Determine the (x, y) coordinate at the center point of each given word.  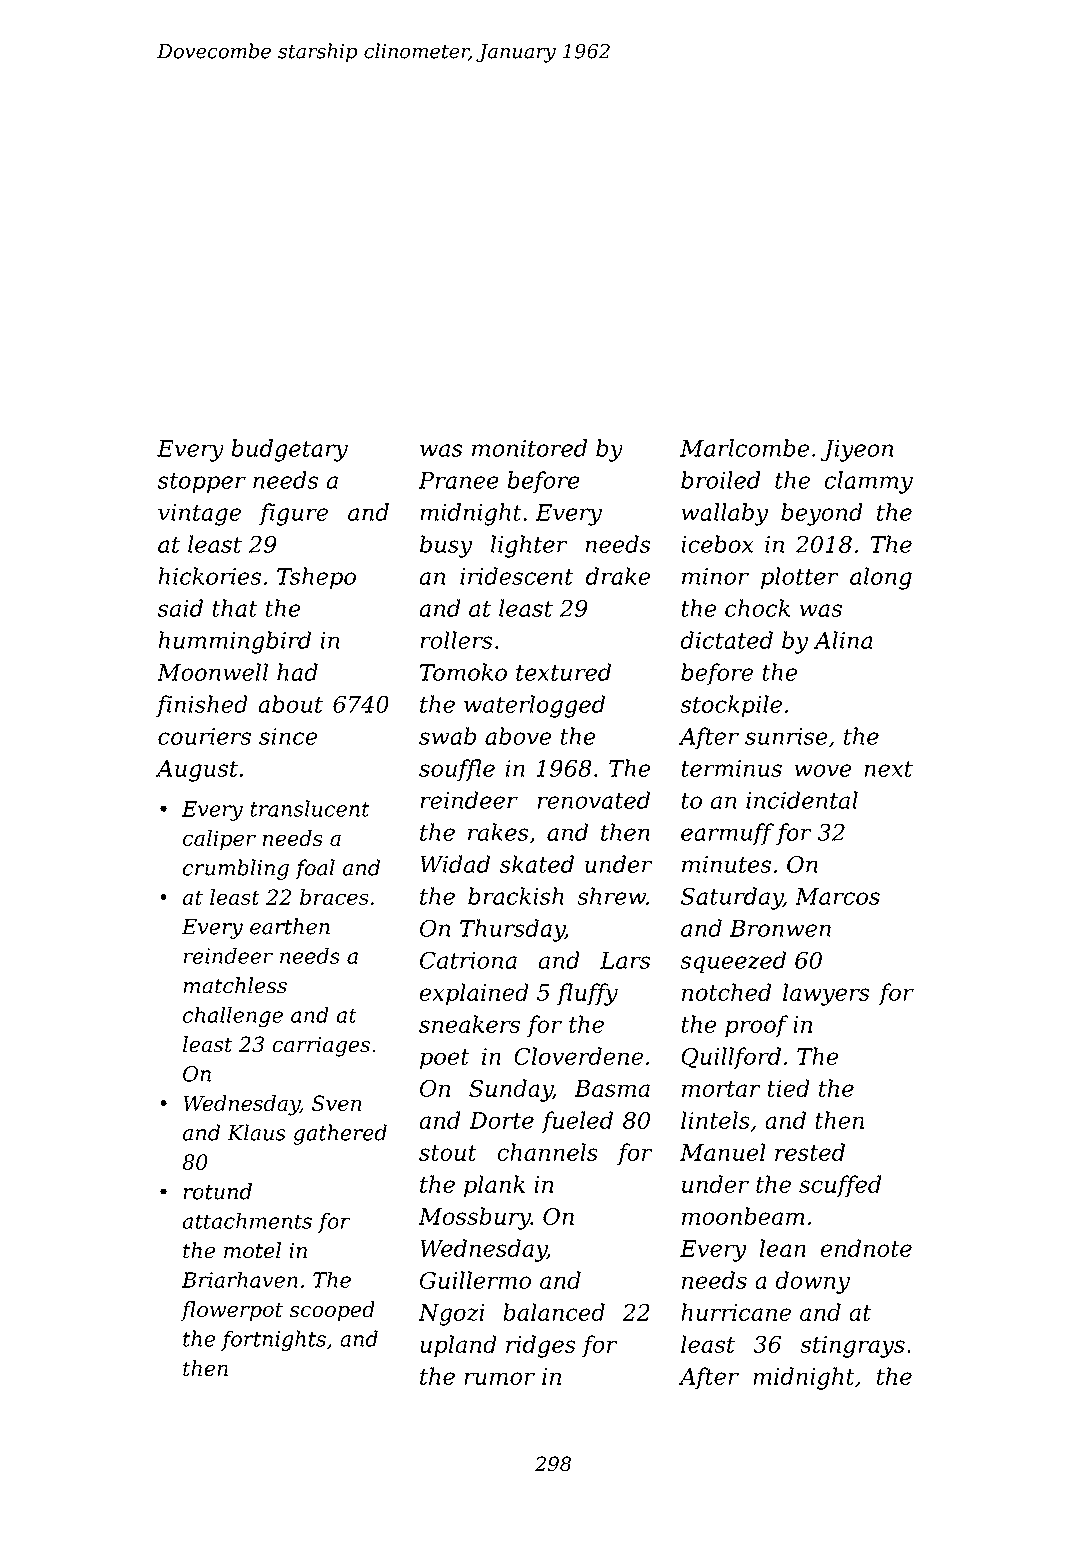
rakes (498, 832)
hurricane (736, 1312)
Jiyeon (857, 451)
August (197, 771)
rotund (217, 1191)
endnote (866, 1248)
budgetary (289, 450)
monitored (529, 448)
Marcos (837, 896)
